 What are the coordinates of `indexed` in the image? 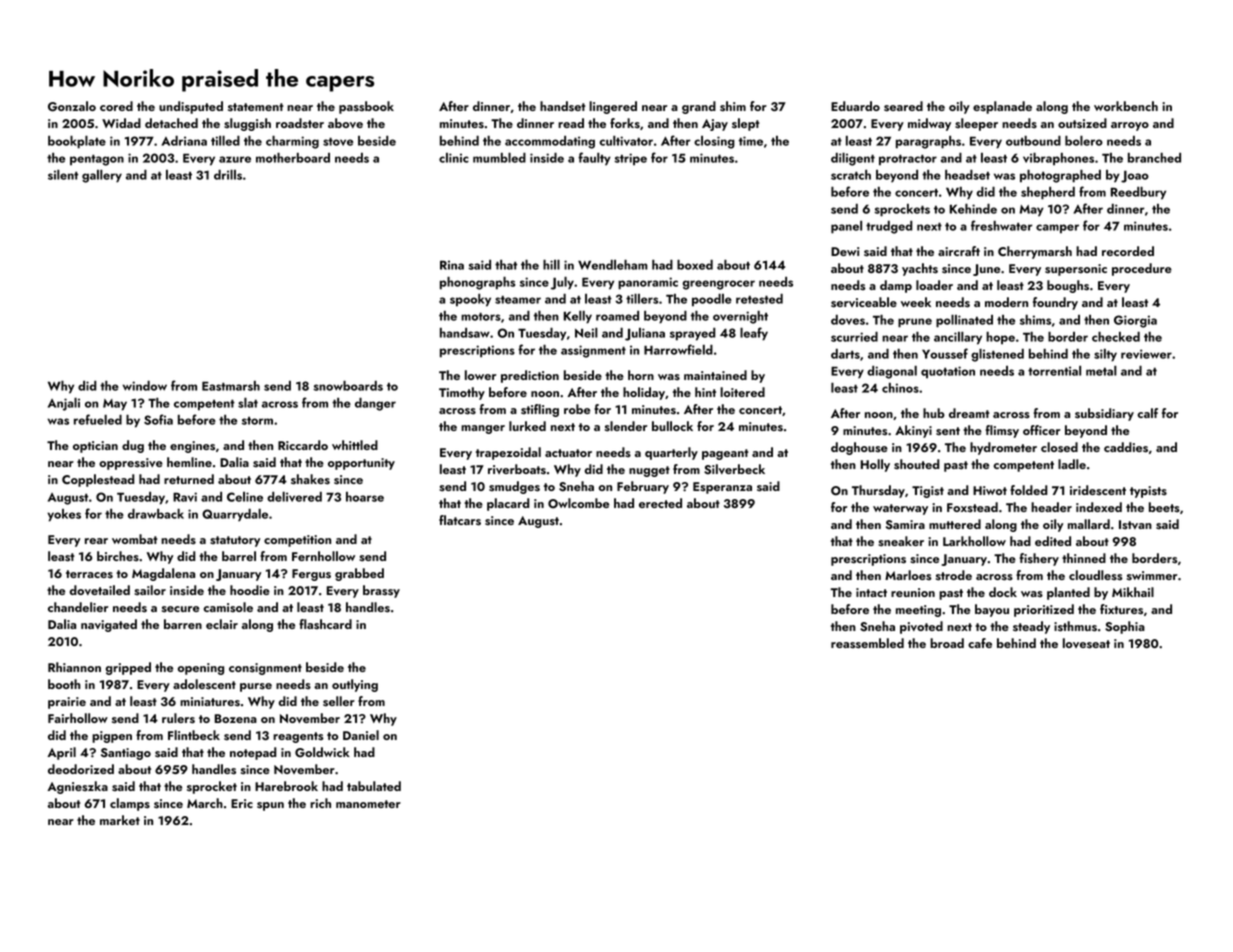 It's located at (1099, 507).
